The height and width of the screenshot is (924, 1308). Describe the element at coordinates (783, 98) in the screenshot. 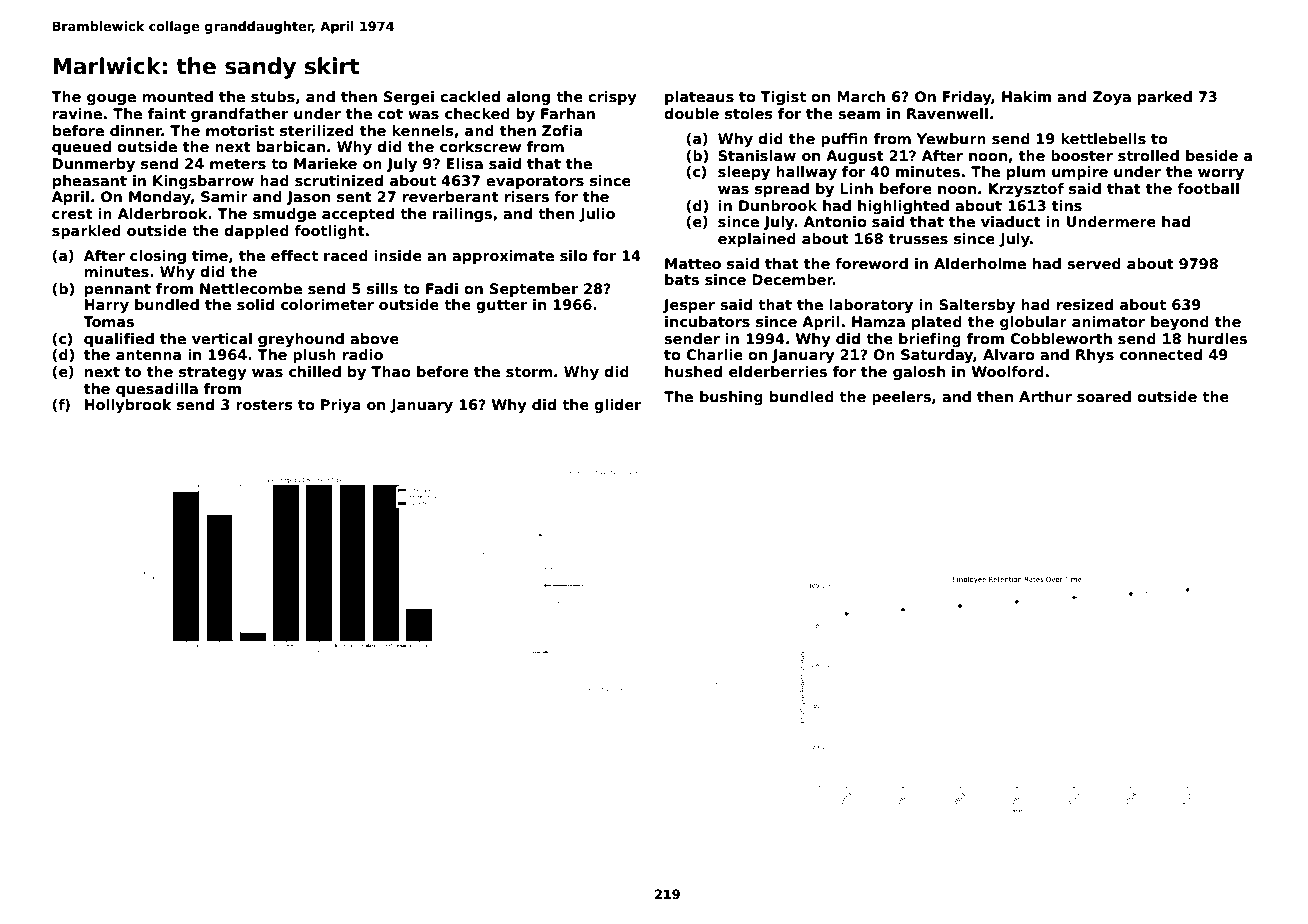

I see `Tigist` at that location.
